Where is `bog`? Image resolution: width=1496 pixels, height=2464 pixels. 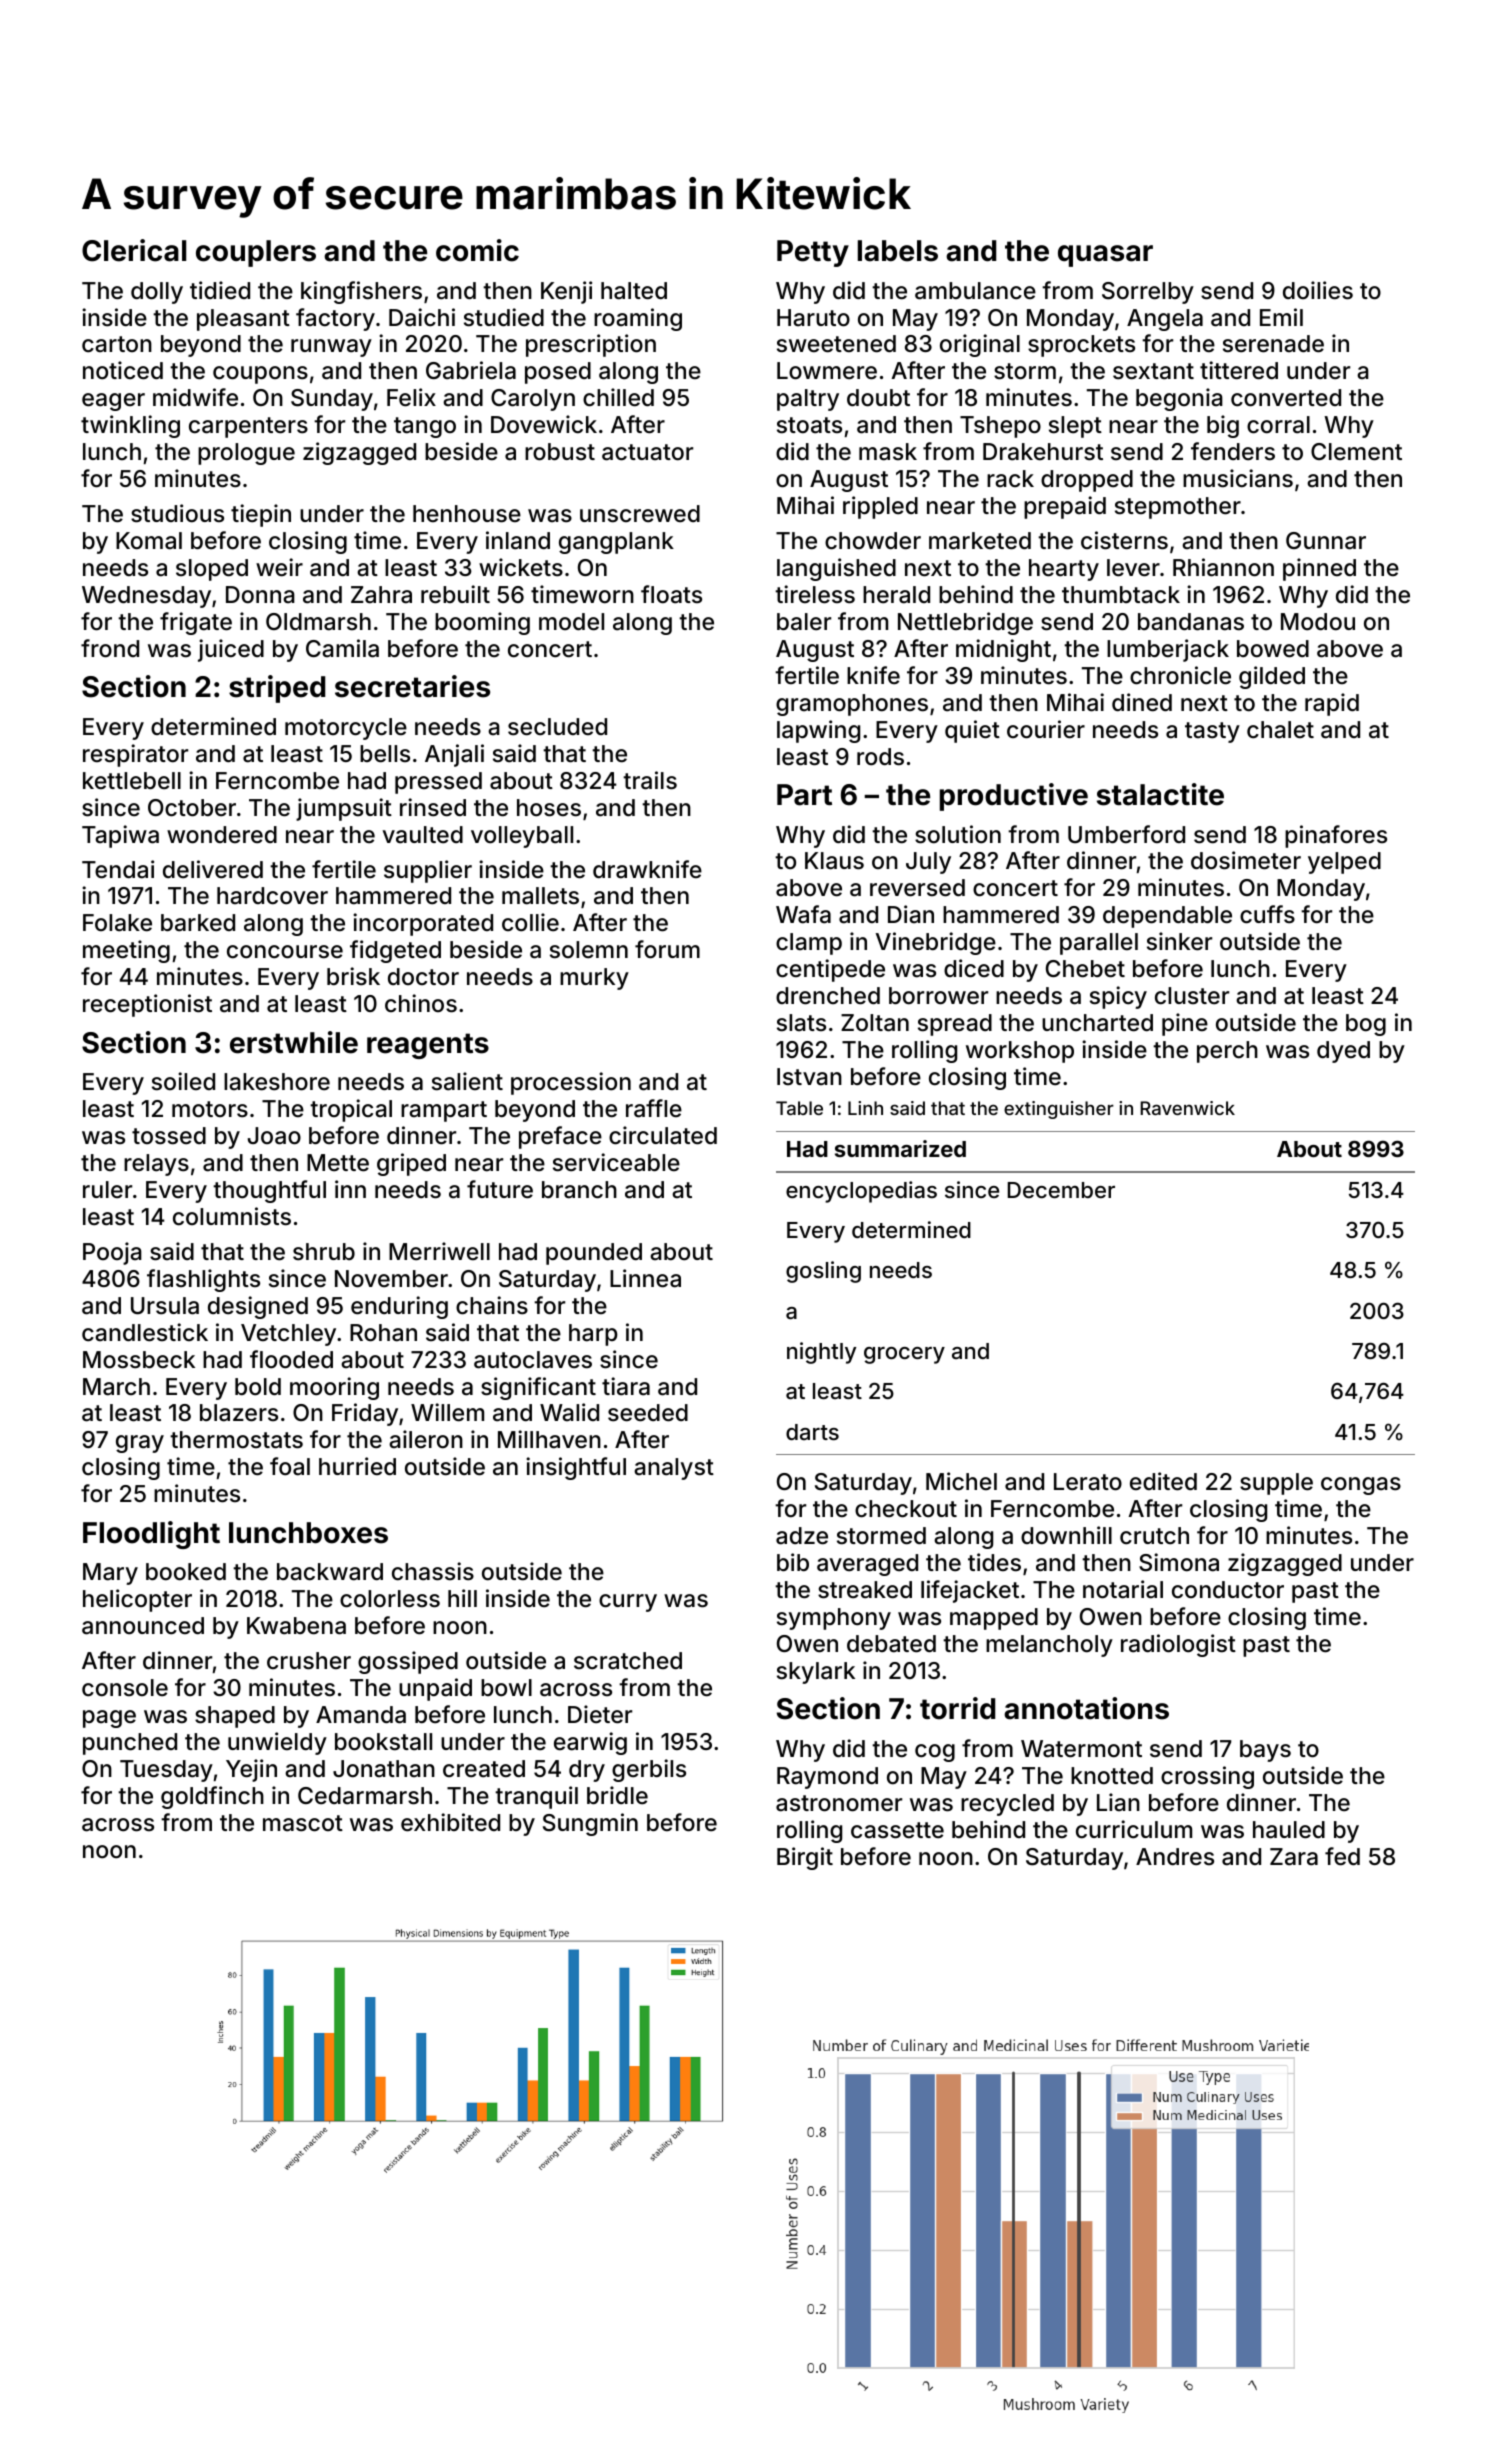
bog is located at coordinates (1366, 1025).
